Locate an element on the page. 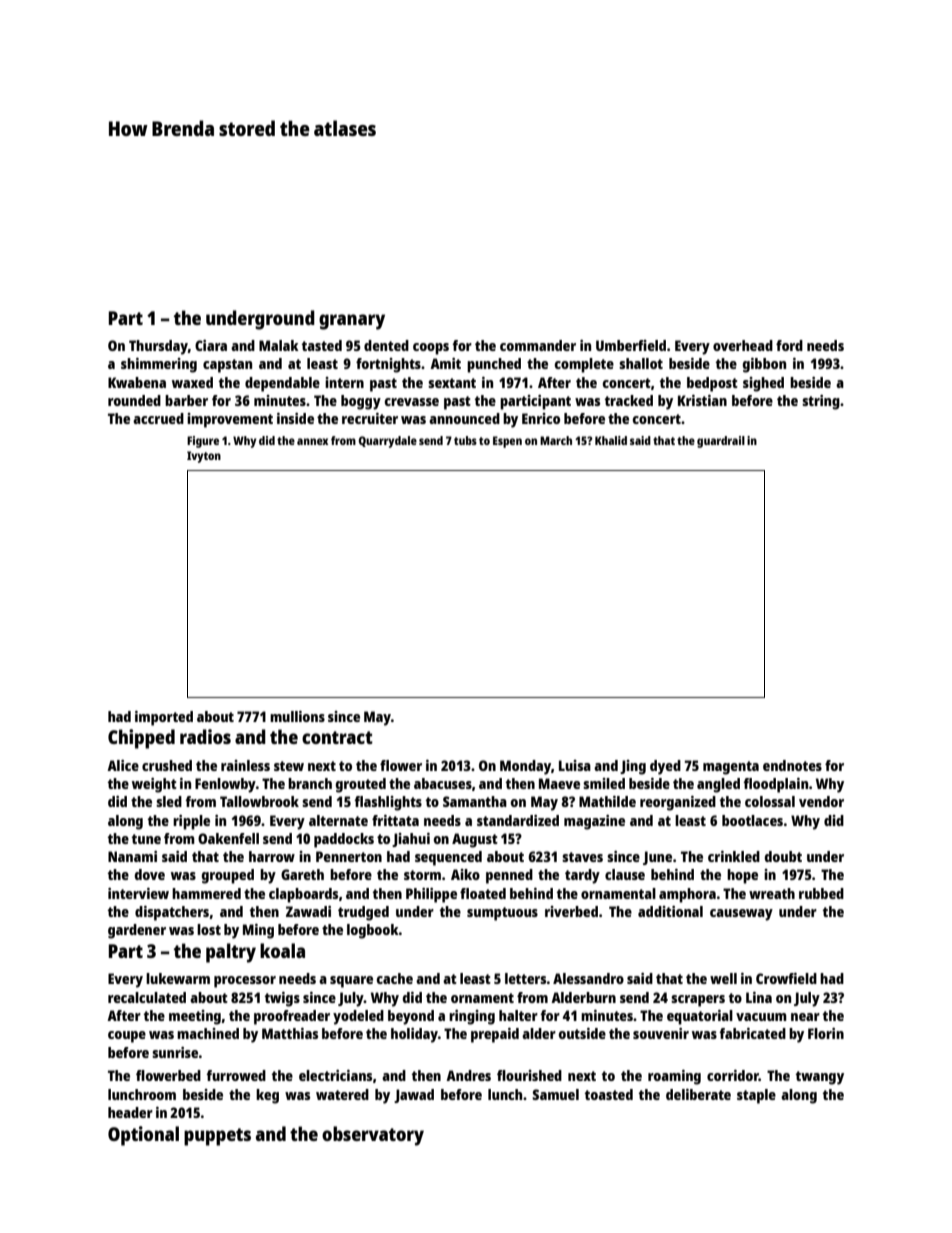 The height and width of the image is (1233, 952). Ivyton is located at coordinates (204, 457).
